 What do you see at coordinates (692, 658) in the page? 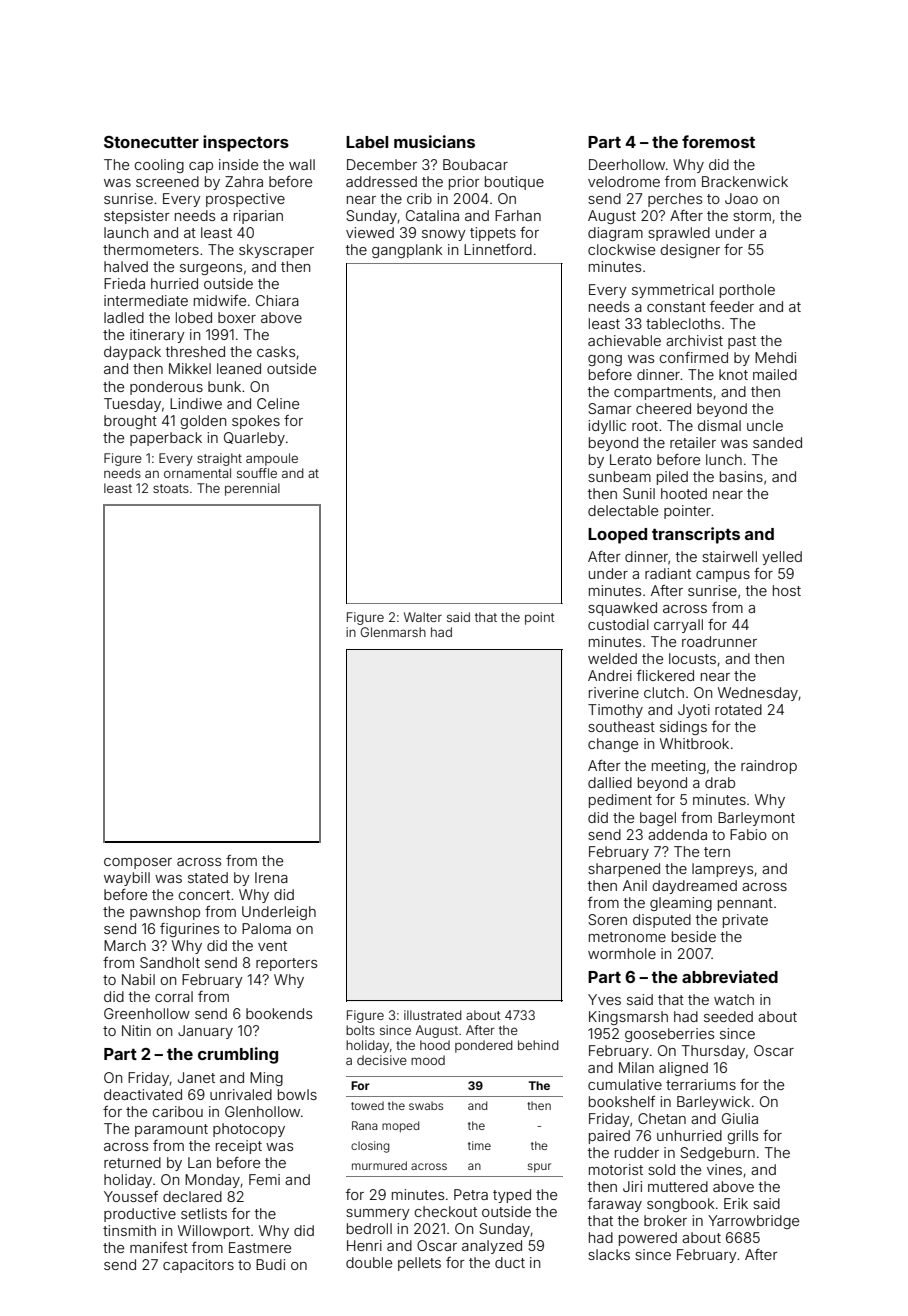
I see `locusts` at bounding box center [692, 658].
